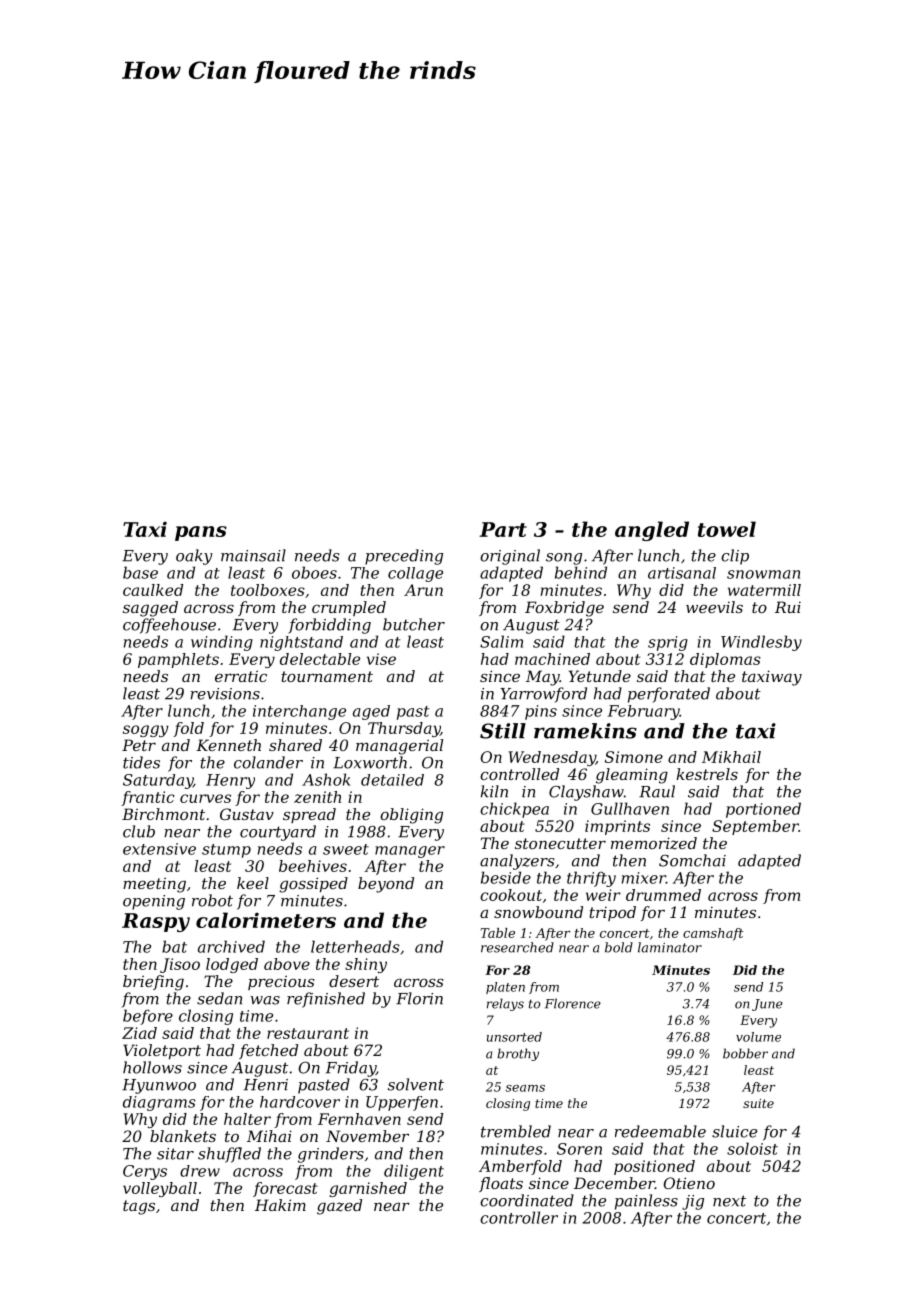 The height and width of the image is (1308, 924). I want to click on diagrams, so click(159, 1103).
